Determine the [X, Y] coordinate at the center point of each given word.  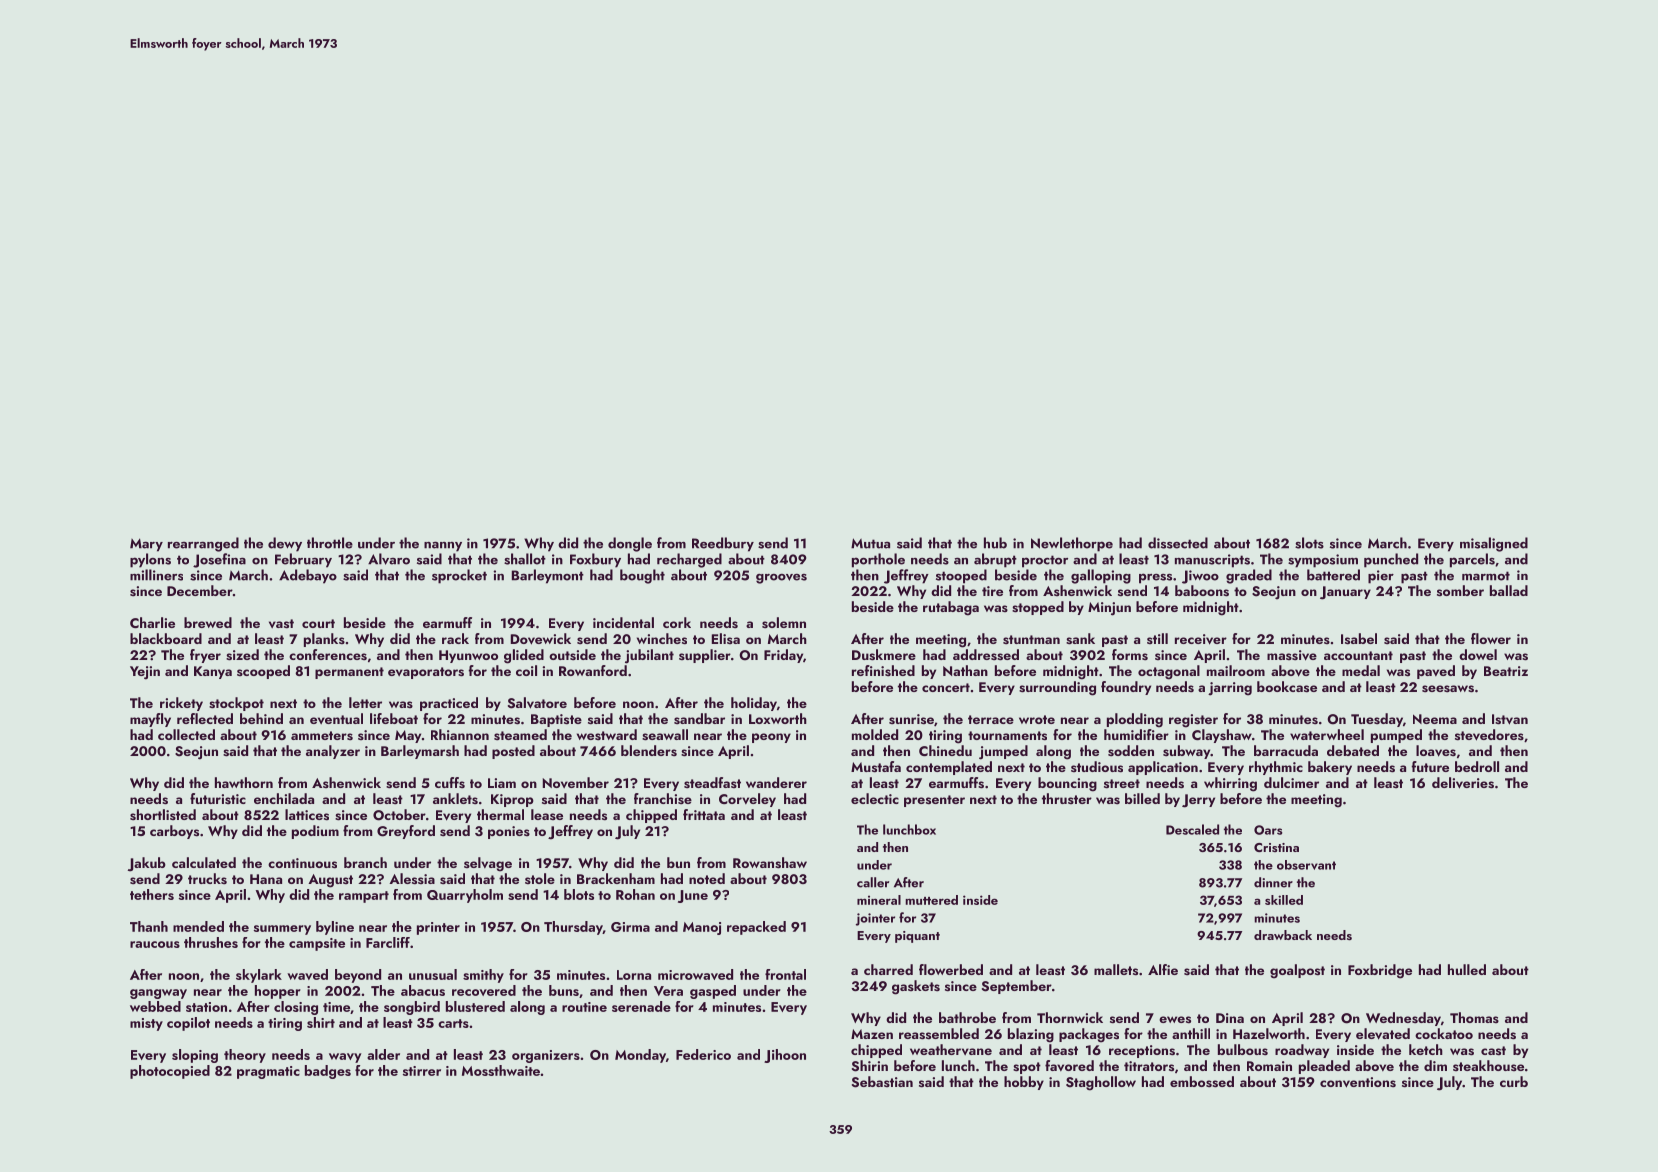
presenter [934, 801]
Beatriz [1506, 671]
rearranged [203, 544]
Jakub [147, 864]
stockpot [236, 704]
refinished [883, 670]
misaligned [1494, 544]
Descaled [1192, 829]
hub [995, 543]
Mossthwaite [501, 1070]
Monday [640, 1056]
